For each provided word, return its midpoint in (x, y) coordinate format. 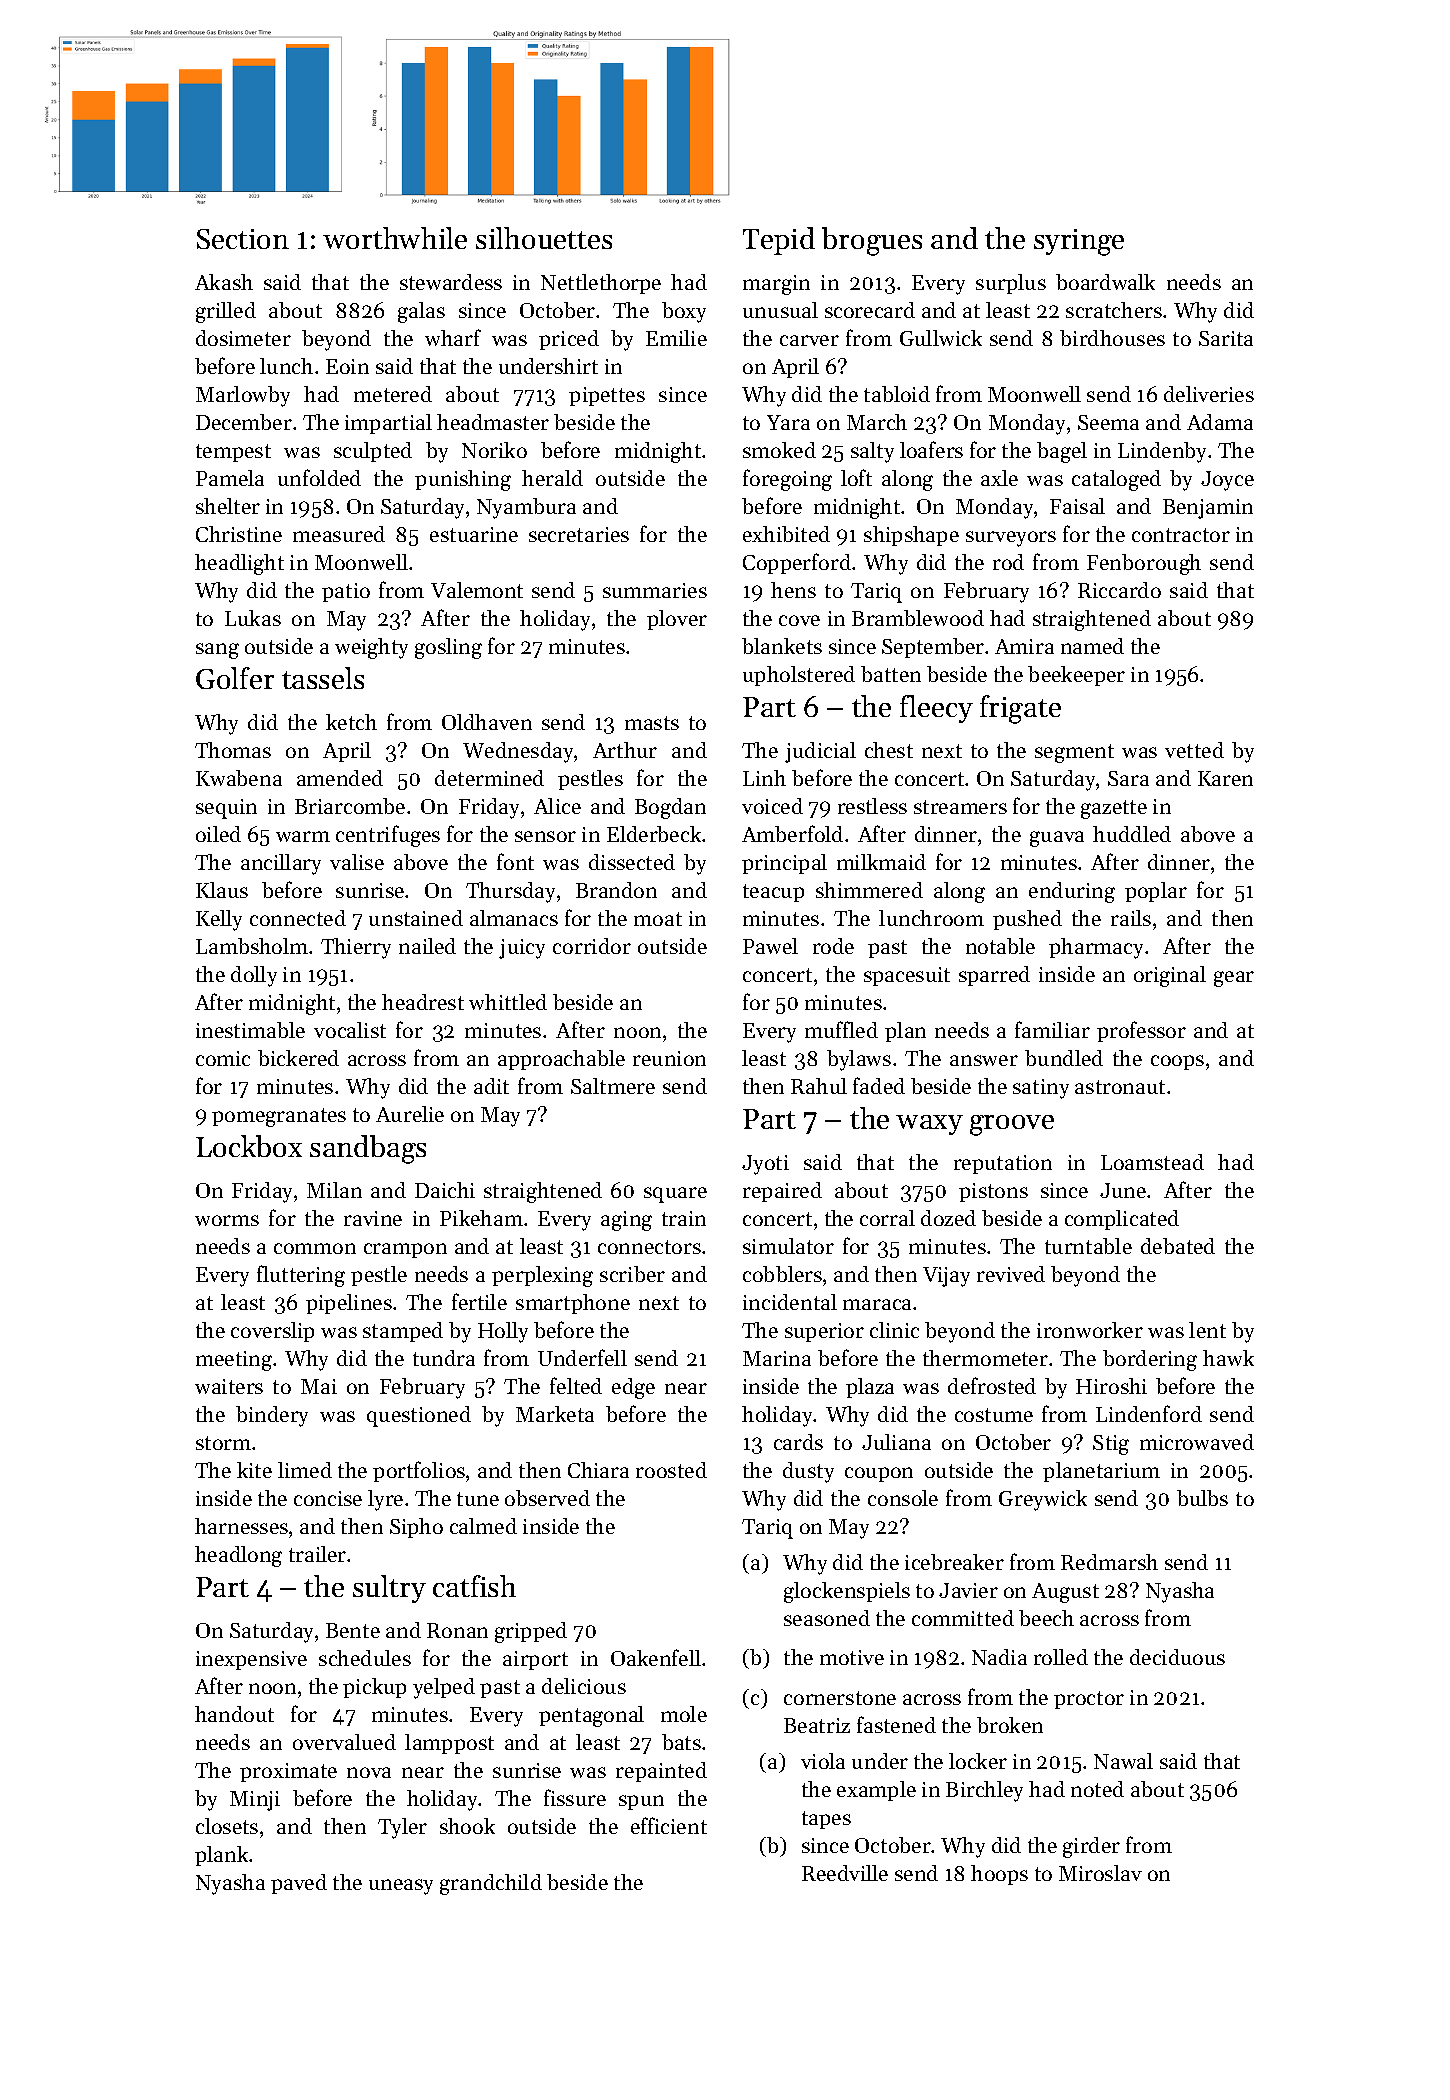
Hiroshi (1111, 1386)
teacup (773, 893)
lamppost (449, 1744)
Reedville (845, 1873)
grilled (226, 312)
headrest (423, 1002)
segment (1074, 753)
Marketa (555, 1414)
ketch (351, 722)
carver (809, 340)
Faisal (1077, 506)
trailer (317, 1554)
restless (872, 806)
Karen (1225, 778)
